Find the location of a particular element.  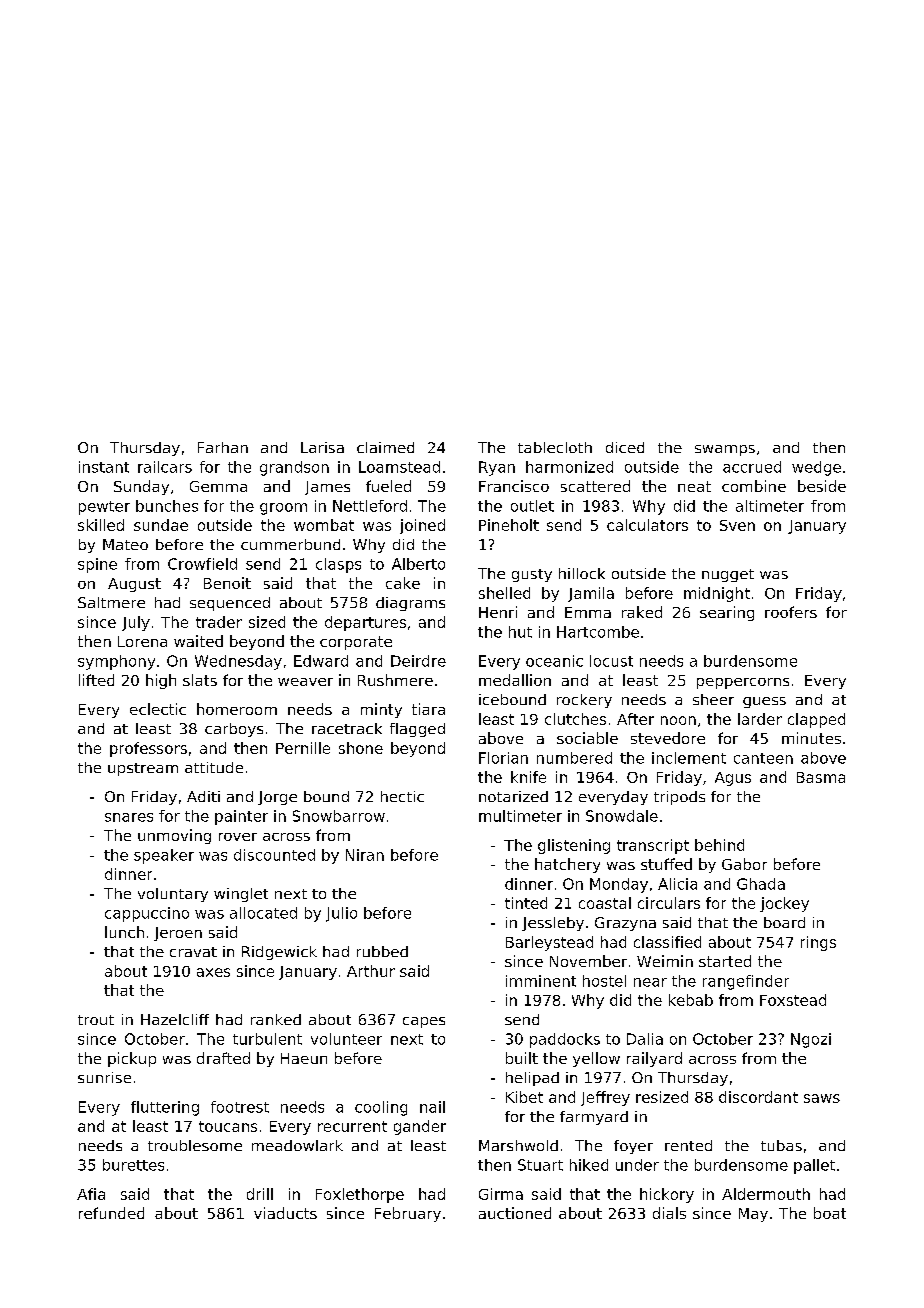

cravat is located at coordinates (193, 952).
